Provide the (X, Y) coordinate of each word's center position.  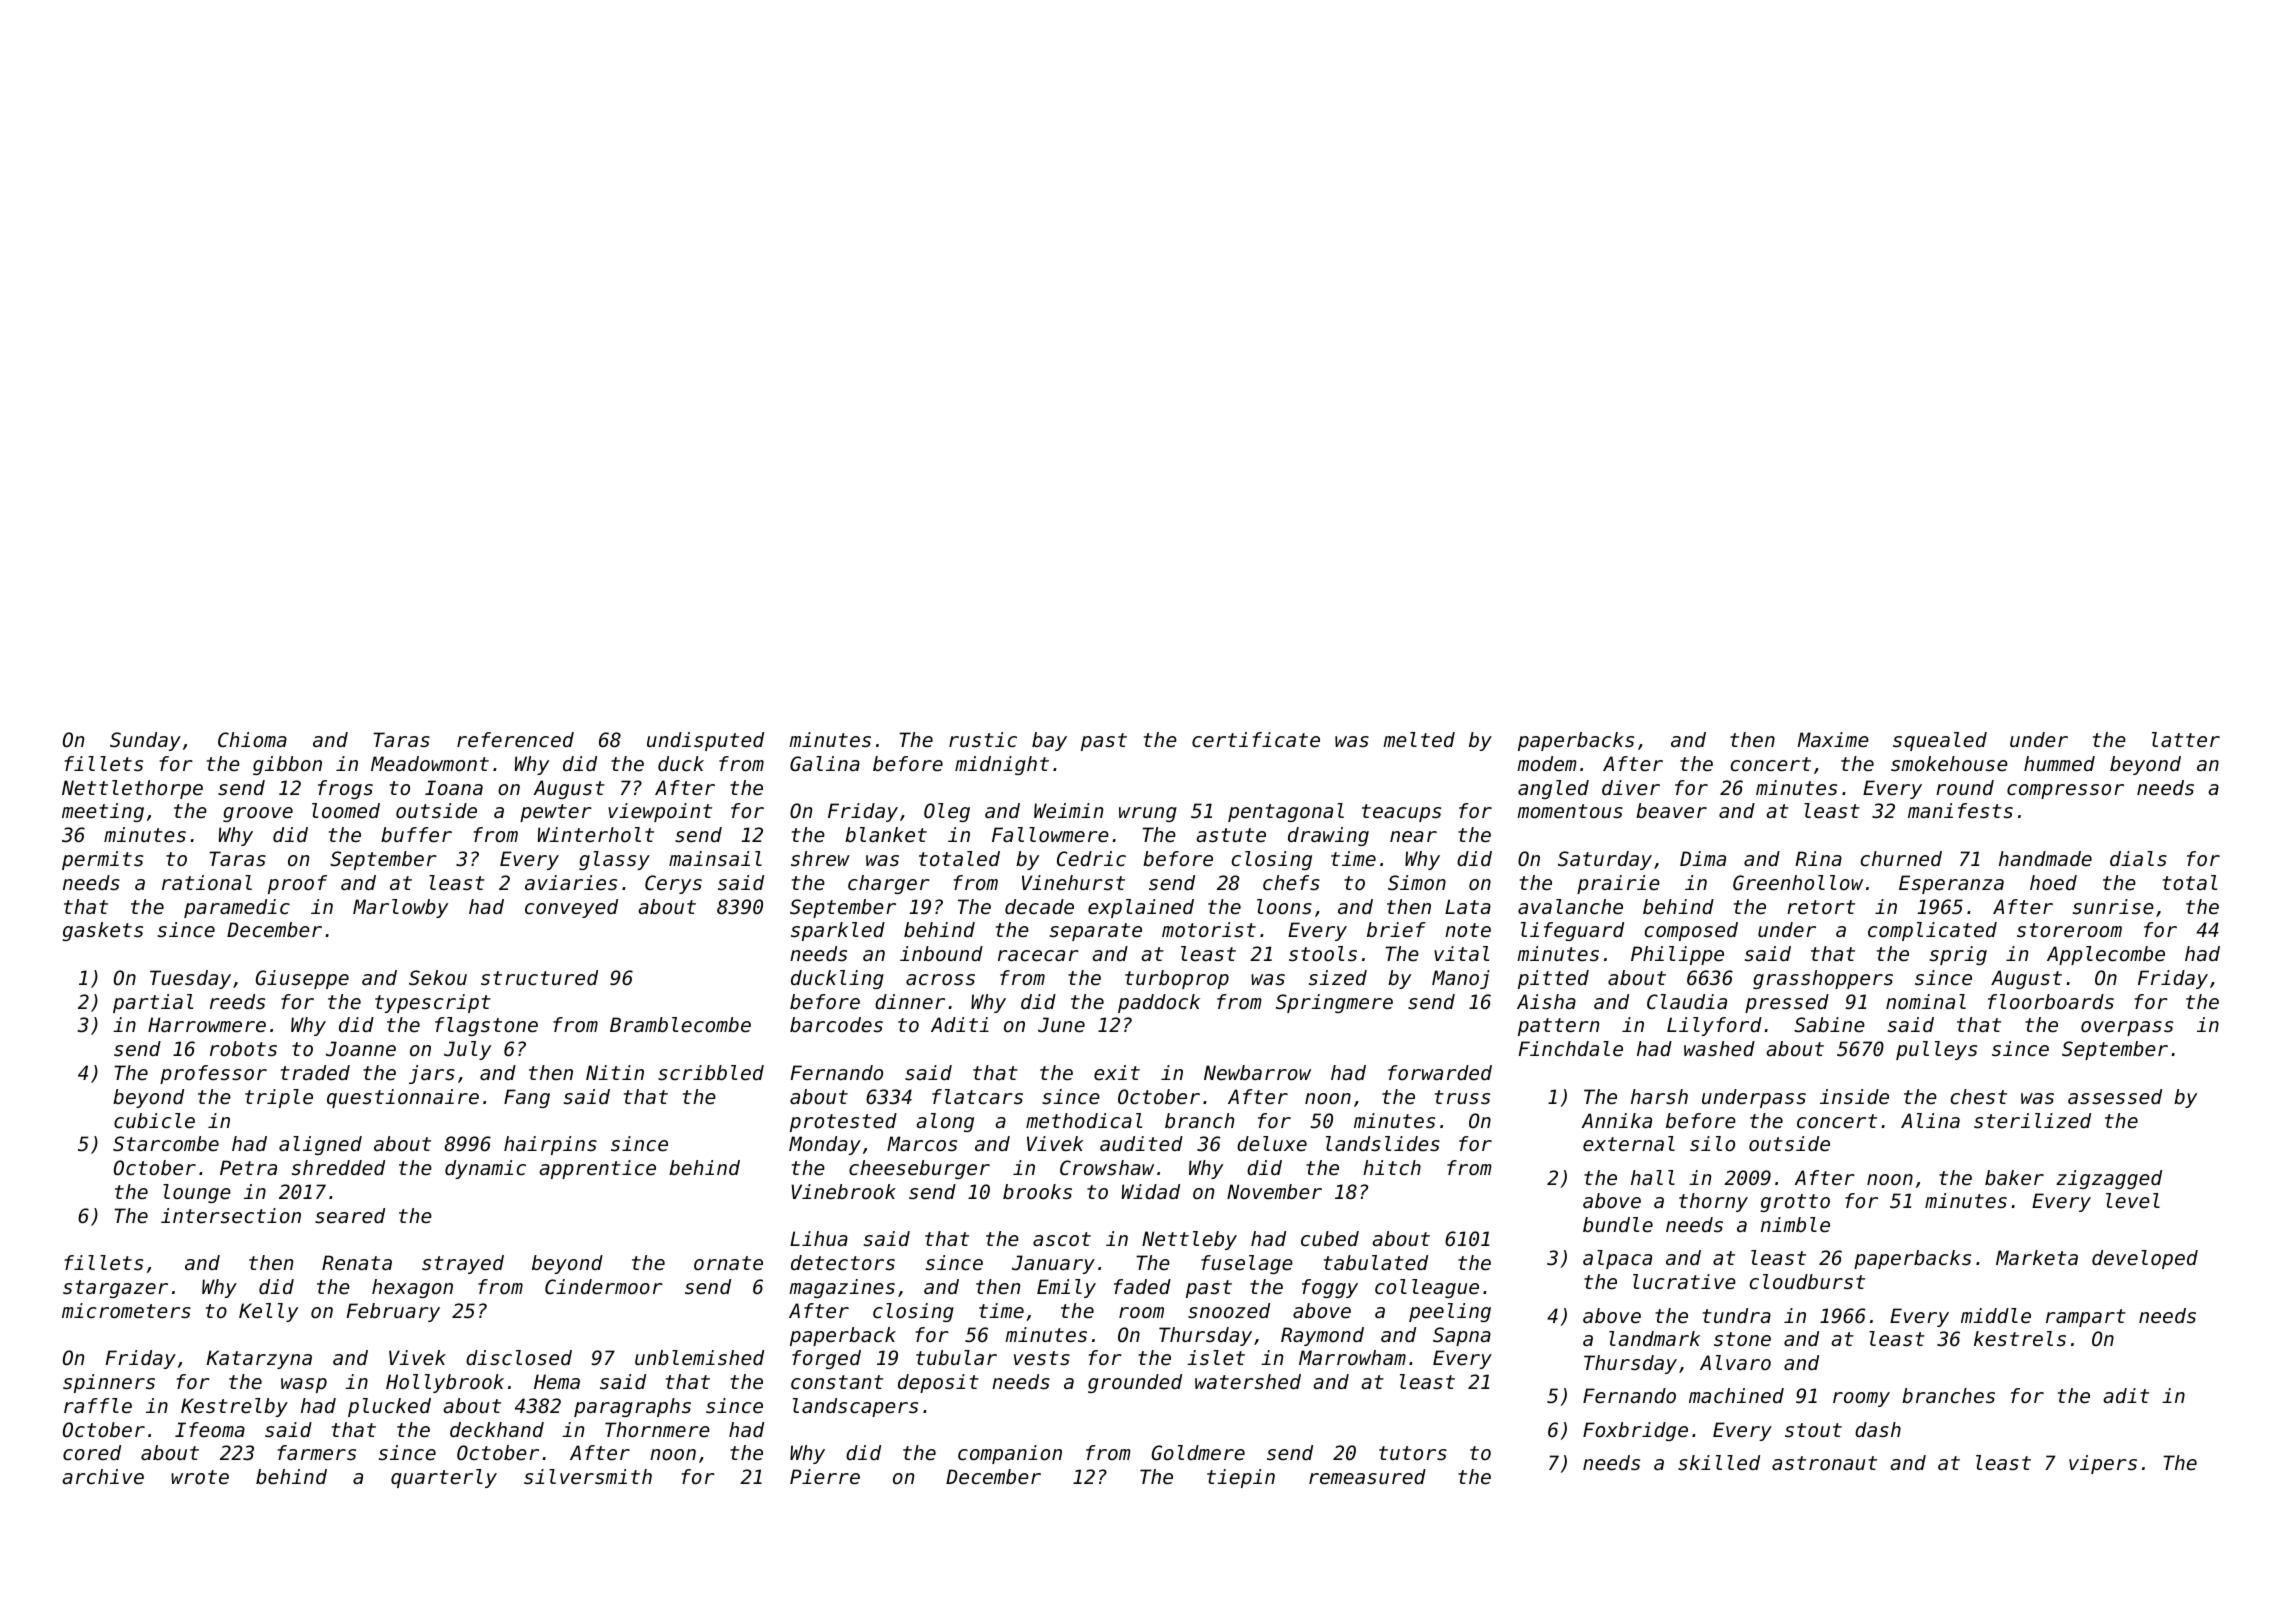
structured (539, 978)
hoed (2053, 883)
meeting (103, 812)
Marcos (922, 1144)
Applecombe (2106, 955)
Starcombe (166, 1144)
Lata (1468, 906)
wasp (304, 1385)
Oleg (947, 812)
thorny (1713, 1202)
